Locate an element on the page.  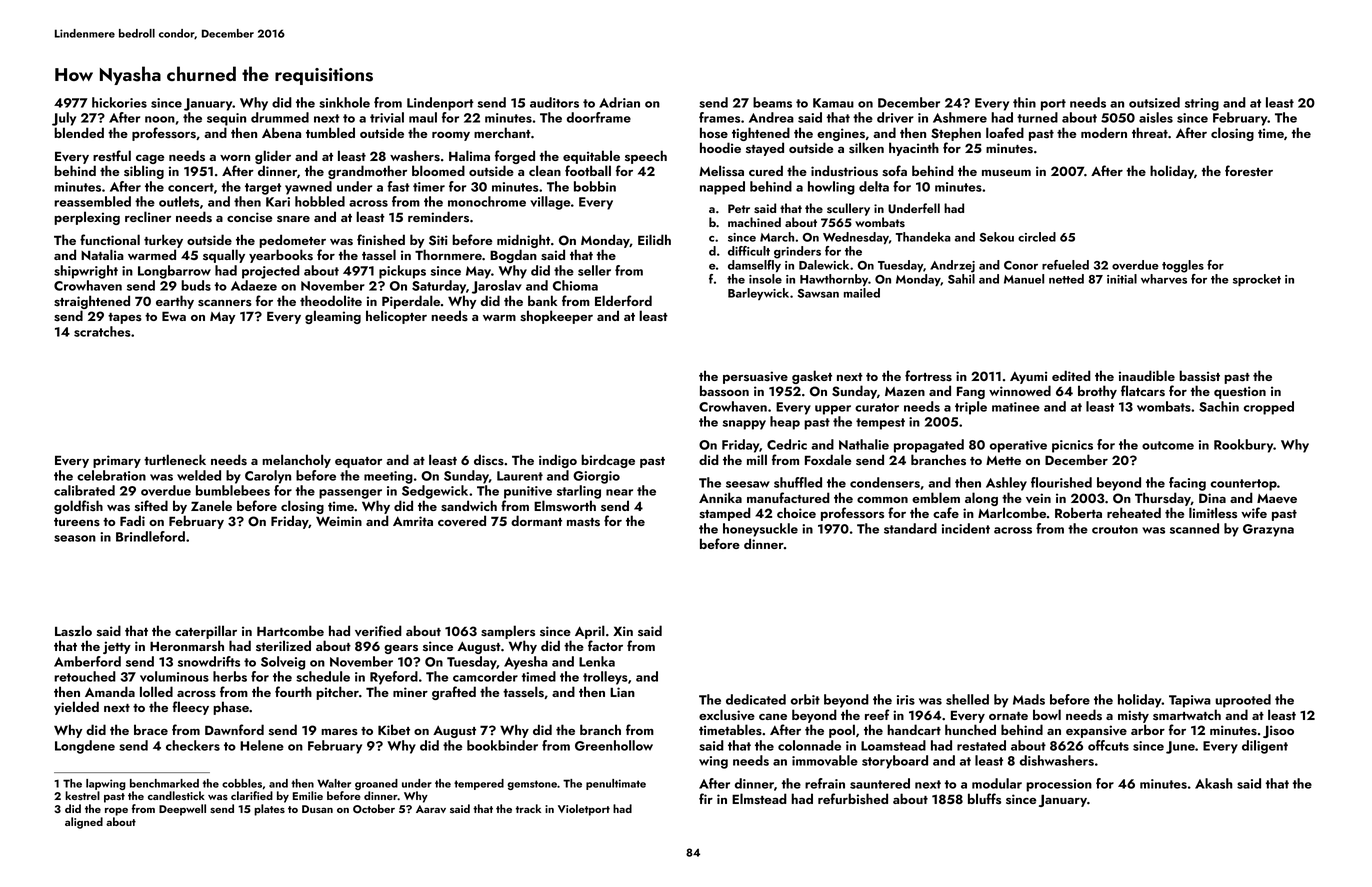
bookbinder is located at coordinates (502, 745).
